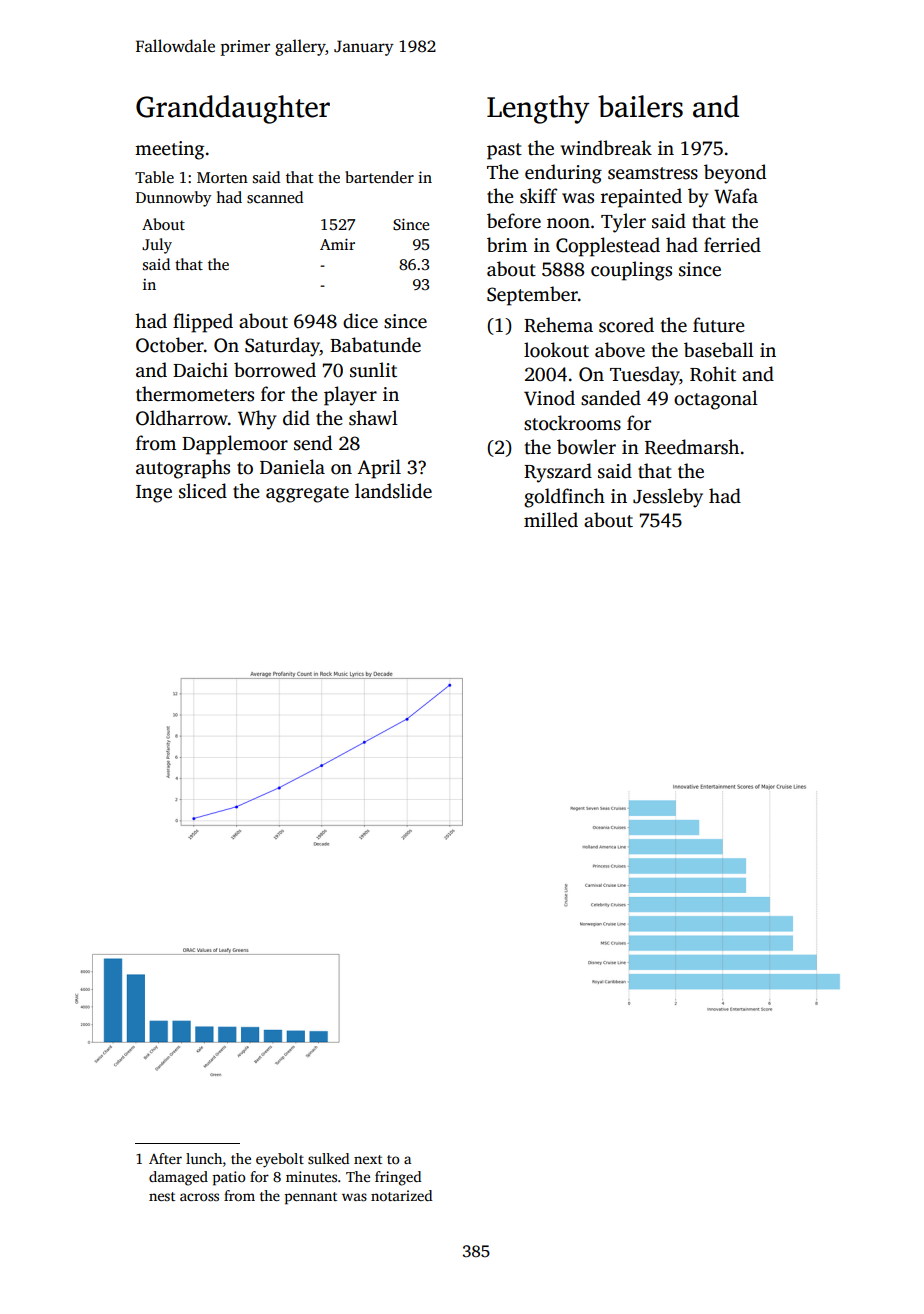  What do you see at coordinates (568, 223) in the screenshot?
I see `noon` at bounding box center [568, 223].
